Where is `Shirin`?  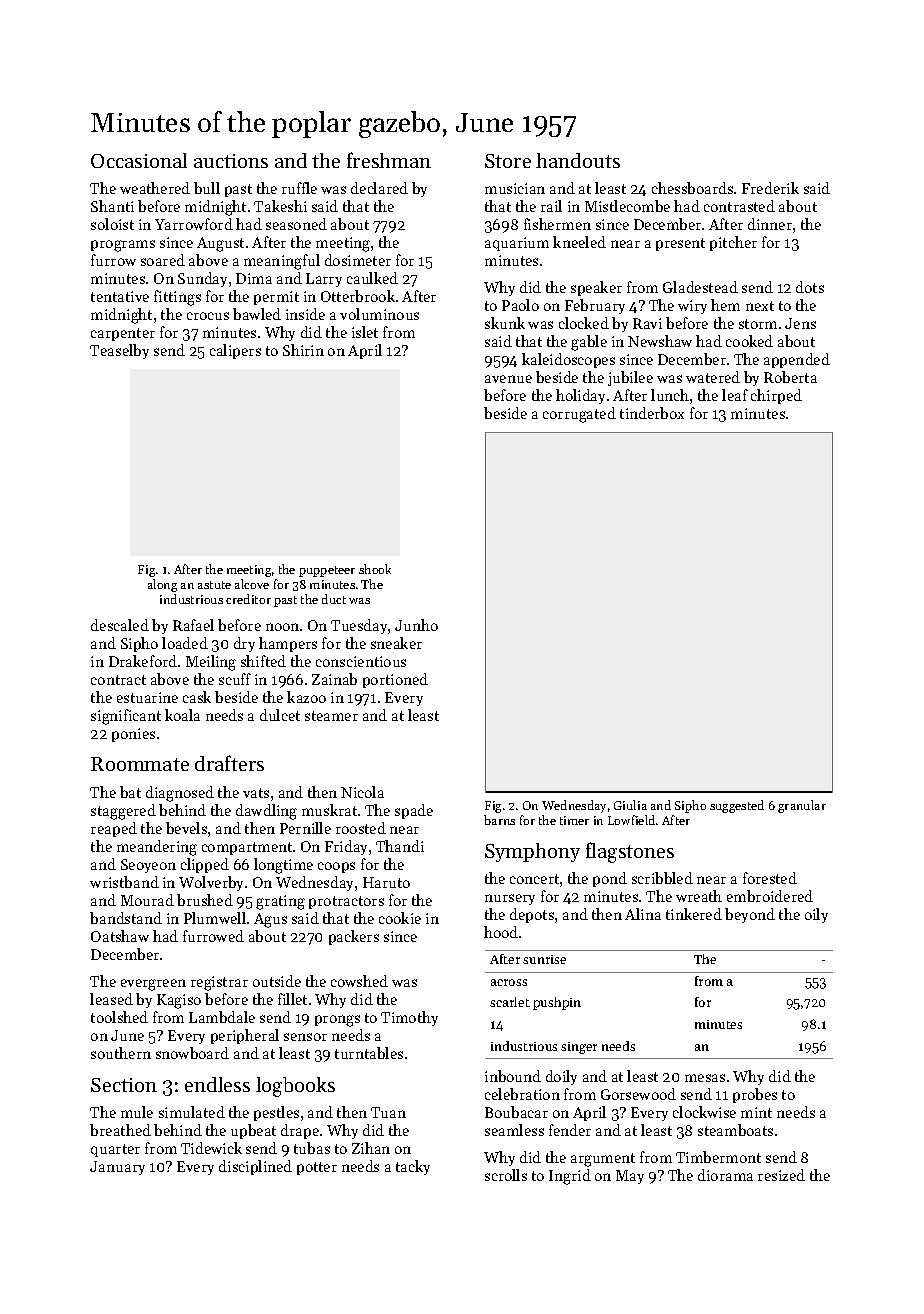
Shirin is located at coordinates (303, 350).
